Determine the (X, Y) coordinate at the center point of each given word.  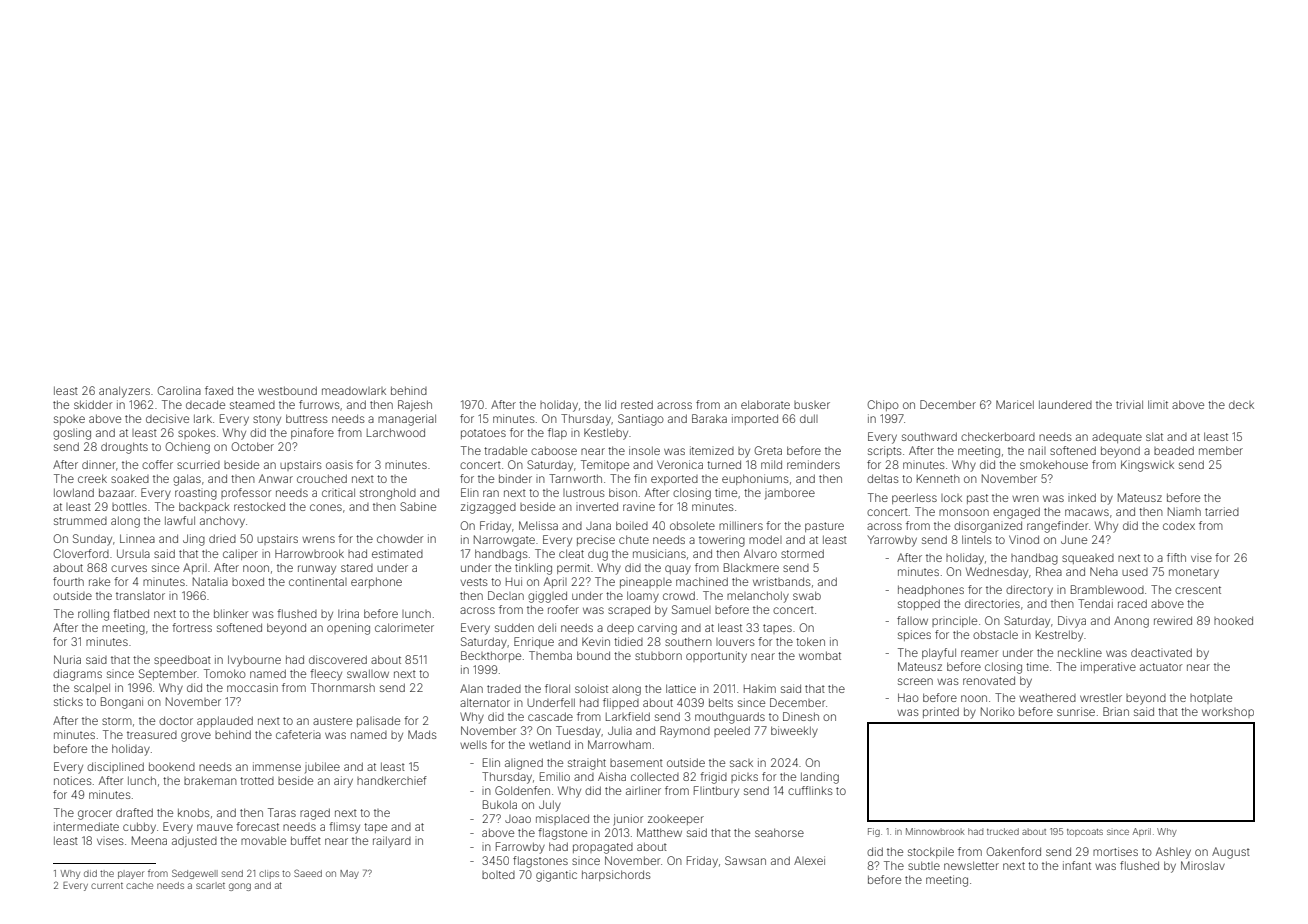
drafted (134, 812)
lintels (977, 539)
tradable (505, 450)
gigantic (556, 876)
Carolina (179, 390)
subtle (924, 865)
